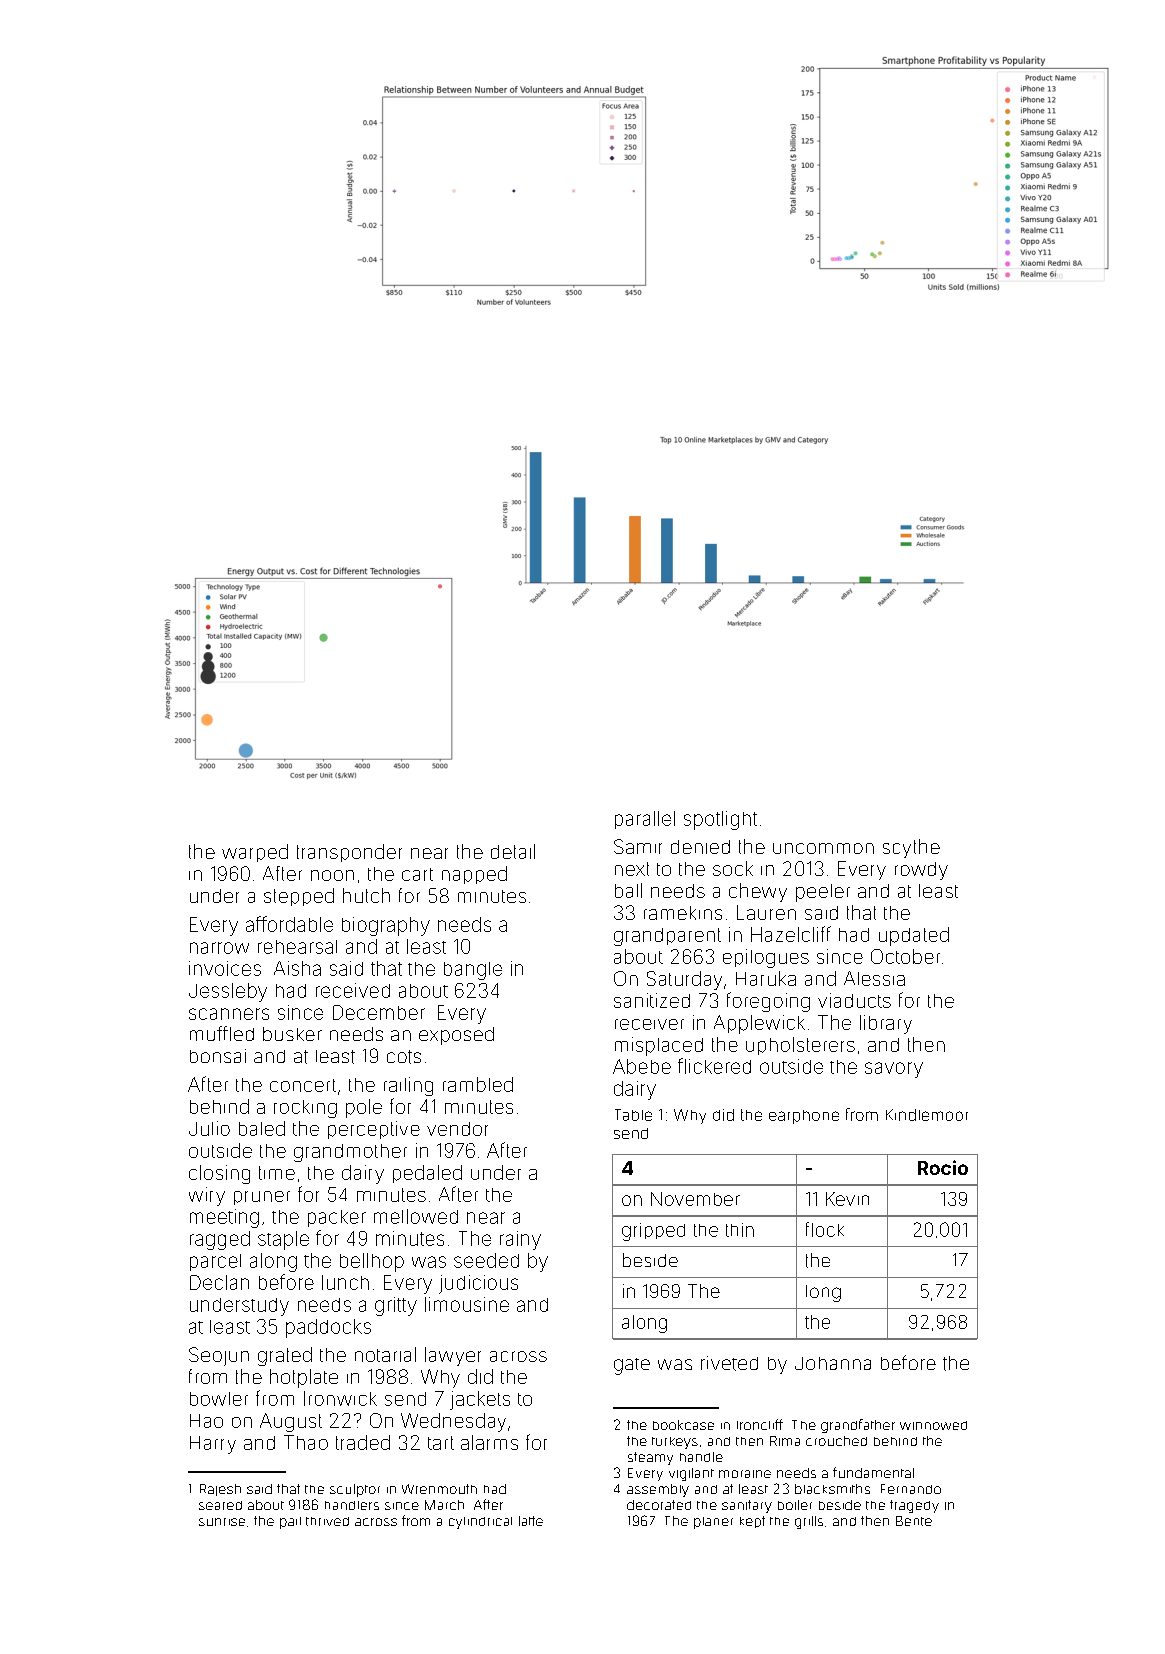  Describe the element at coordinates (740, 1230) in the document. I see `thin` at that location.
